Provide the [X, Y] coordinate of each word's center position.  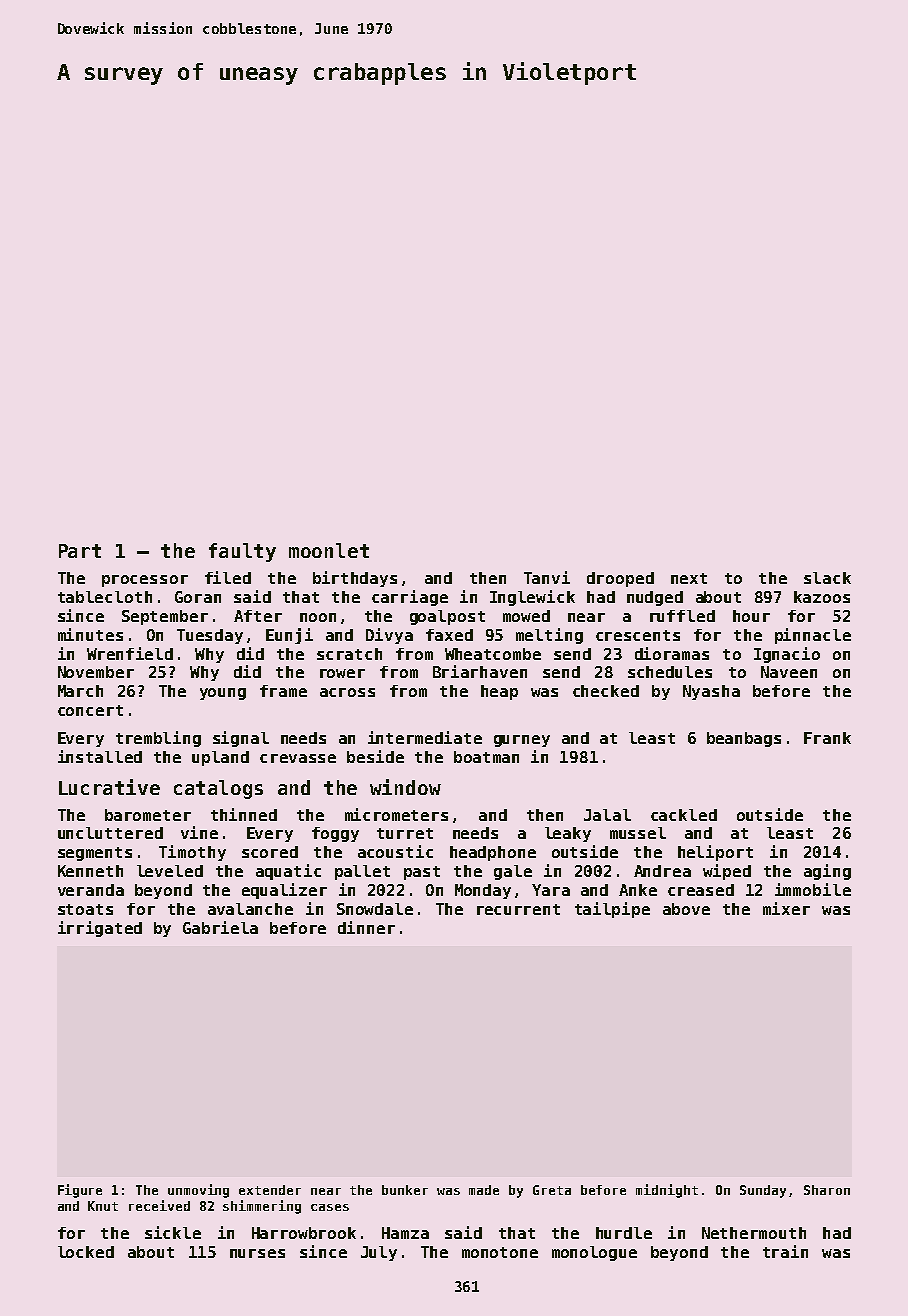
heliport [715, 853]
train [785, 1251]
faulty [242, 552]
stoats [85, 909]
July [379, 1253]
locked [86, 1252]
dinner [366, 927]
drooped [620, 579]
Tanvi [547, 577]
